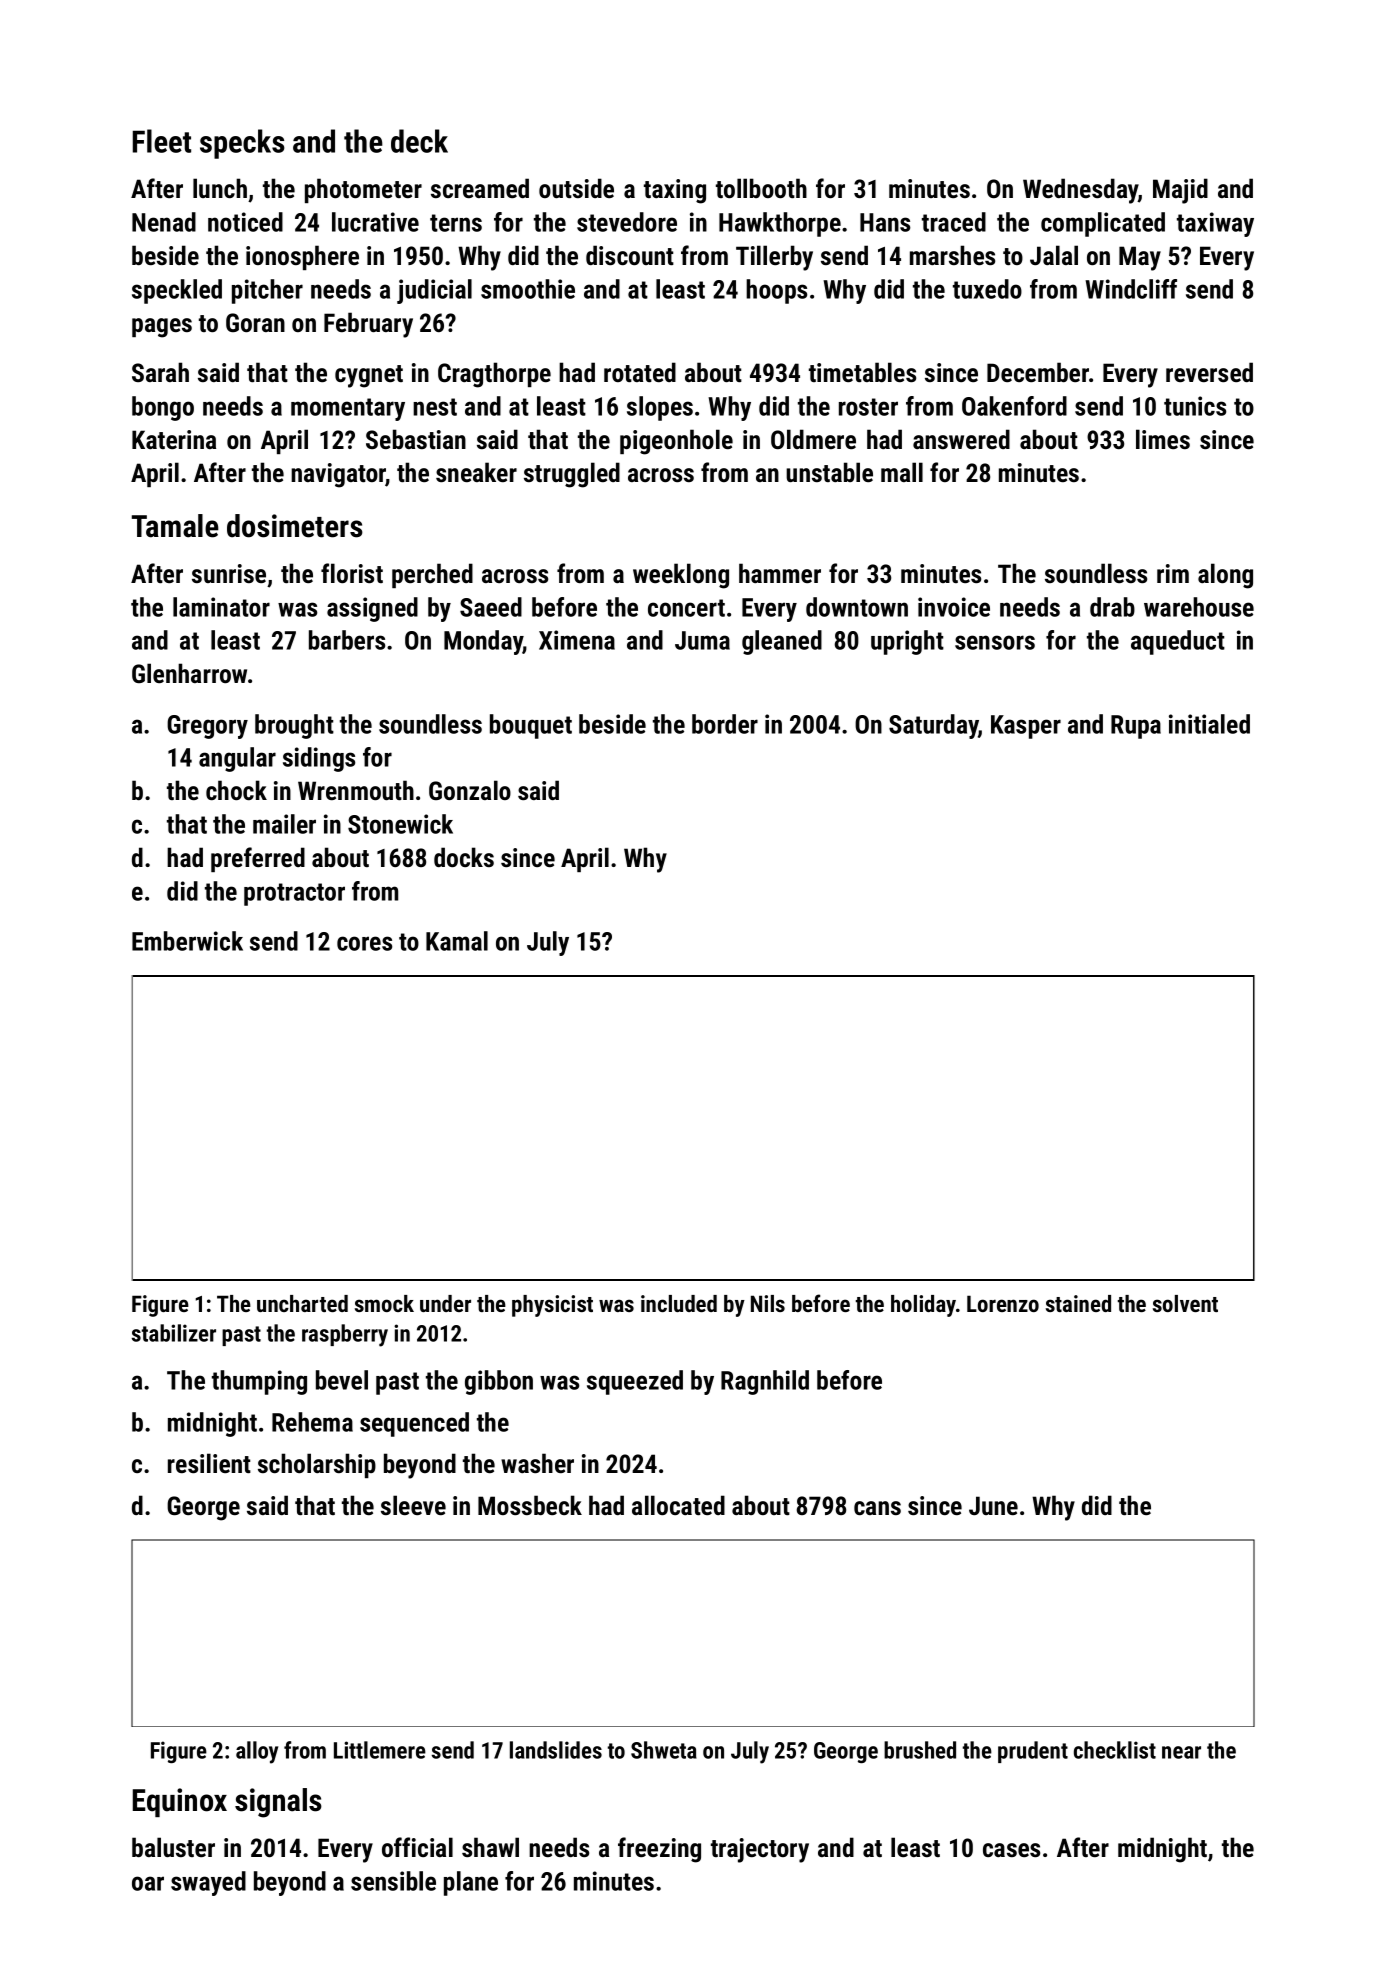  What do you see at coordinates (1185, 1303) in the image?
I see `solvent` at bounding box center [1185, 1303].
